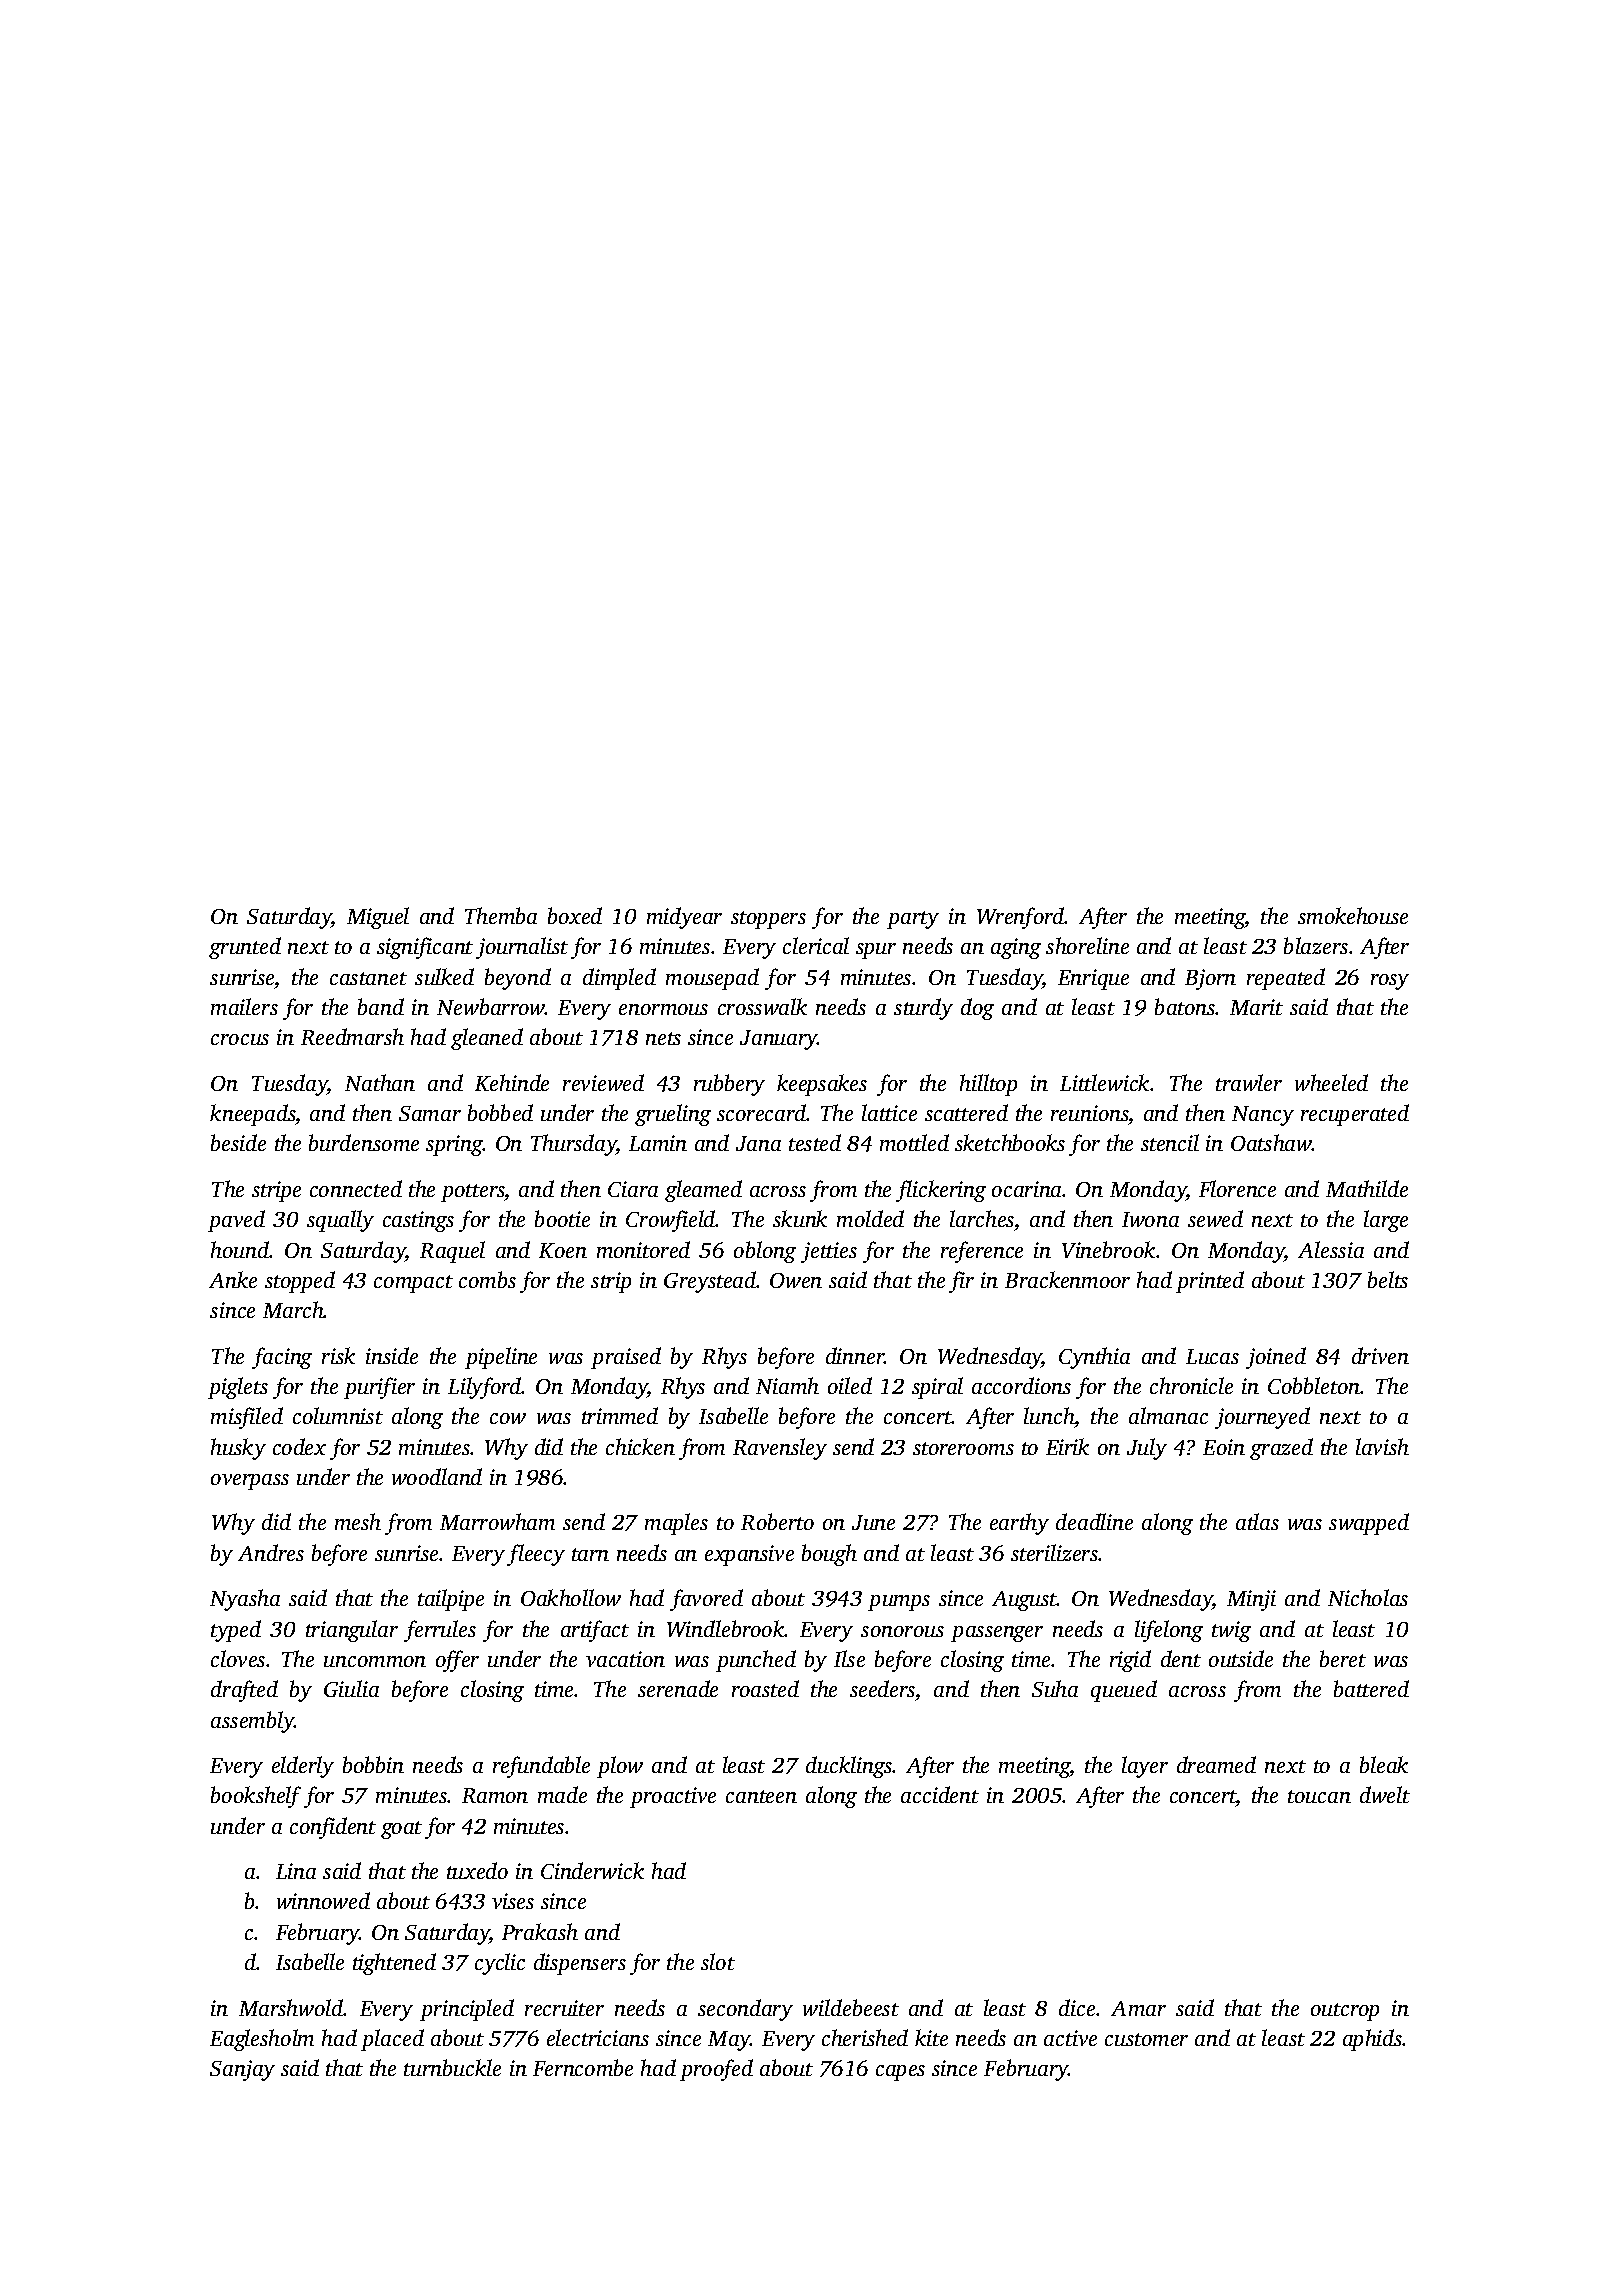  What do you see at coordinates (899, 1603) in the screenshot?
I see `pumps` at bounding box center [899, 1603].
